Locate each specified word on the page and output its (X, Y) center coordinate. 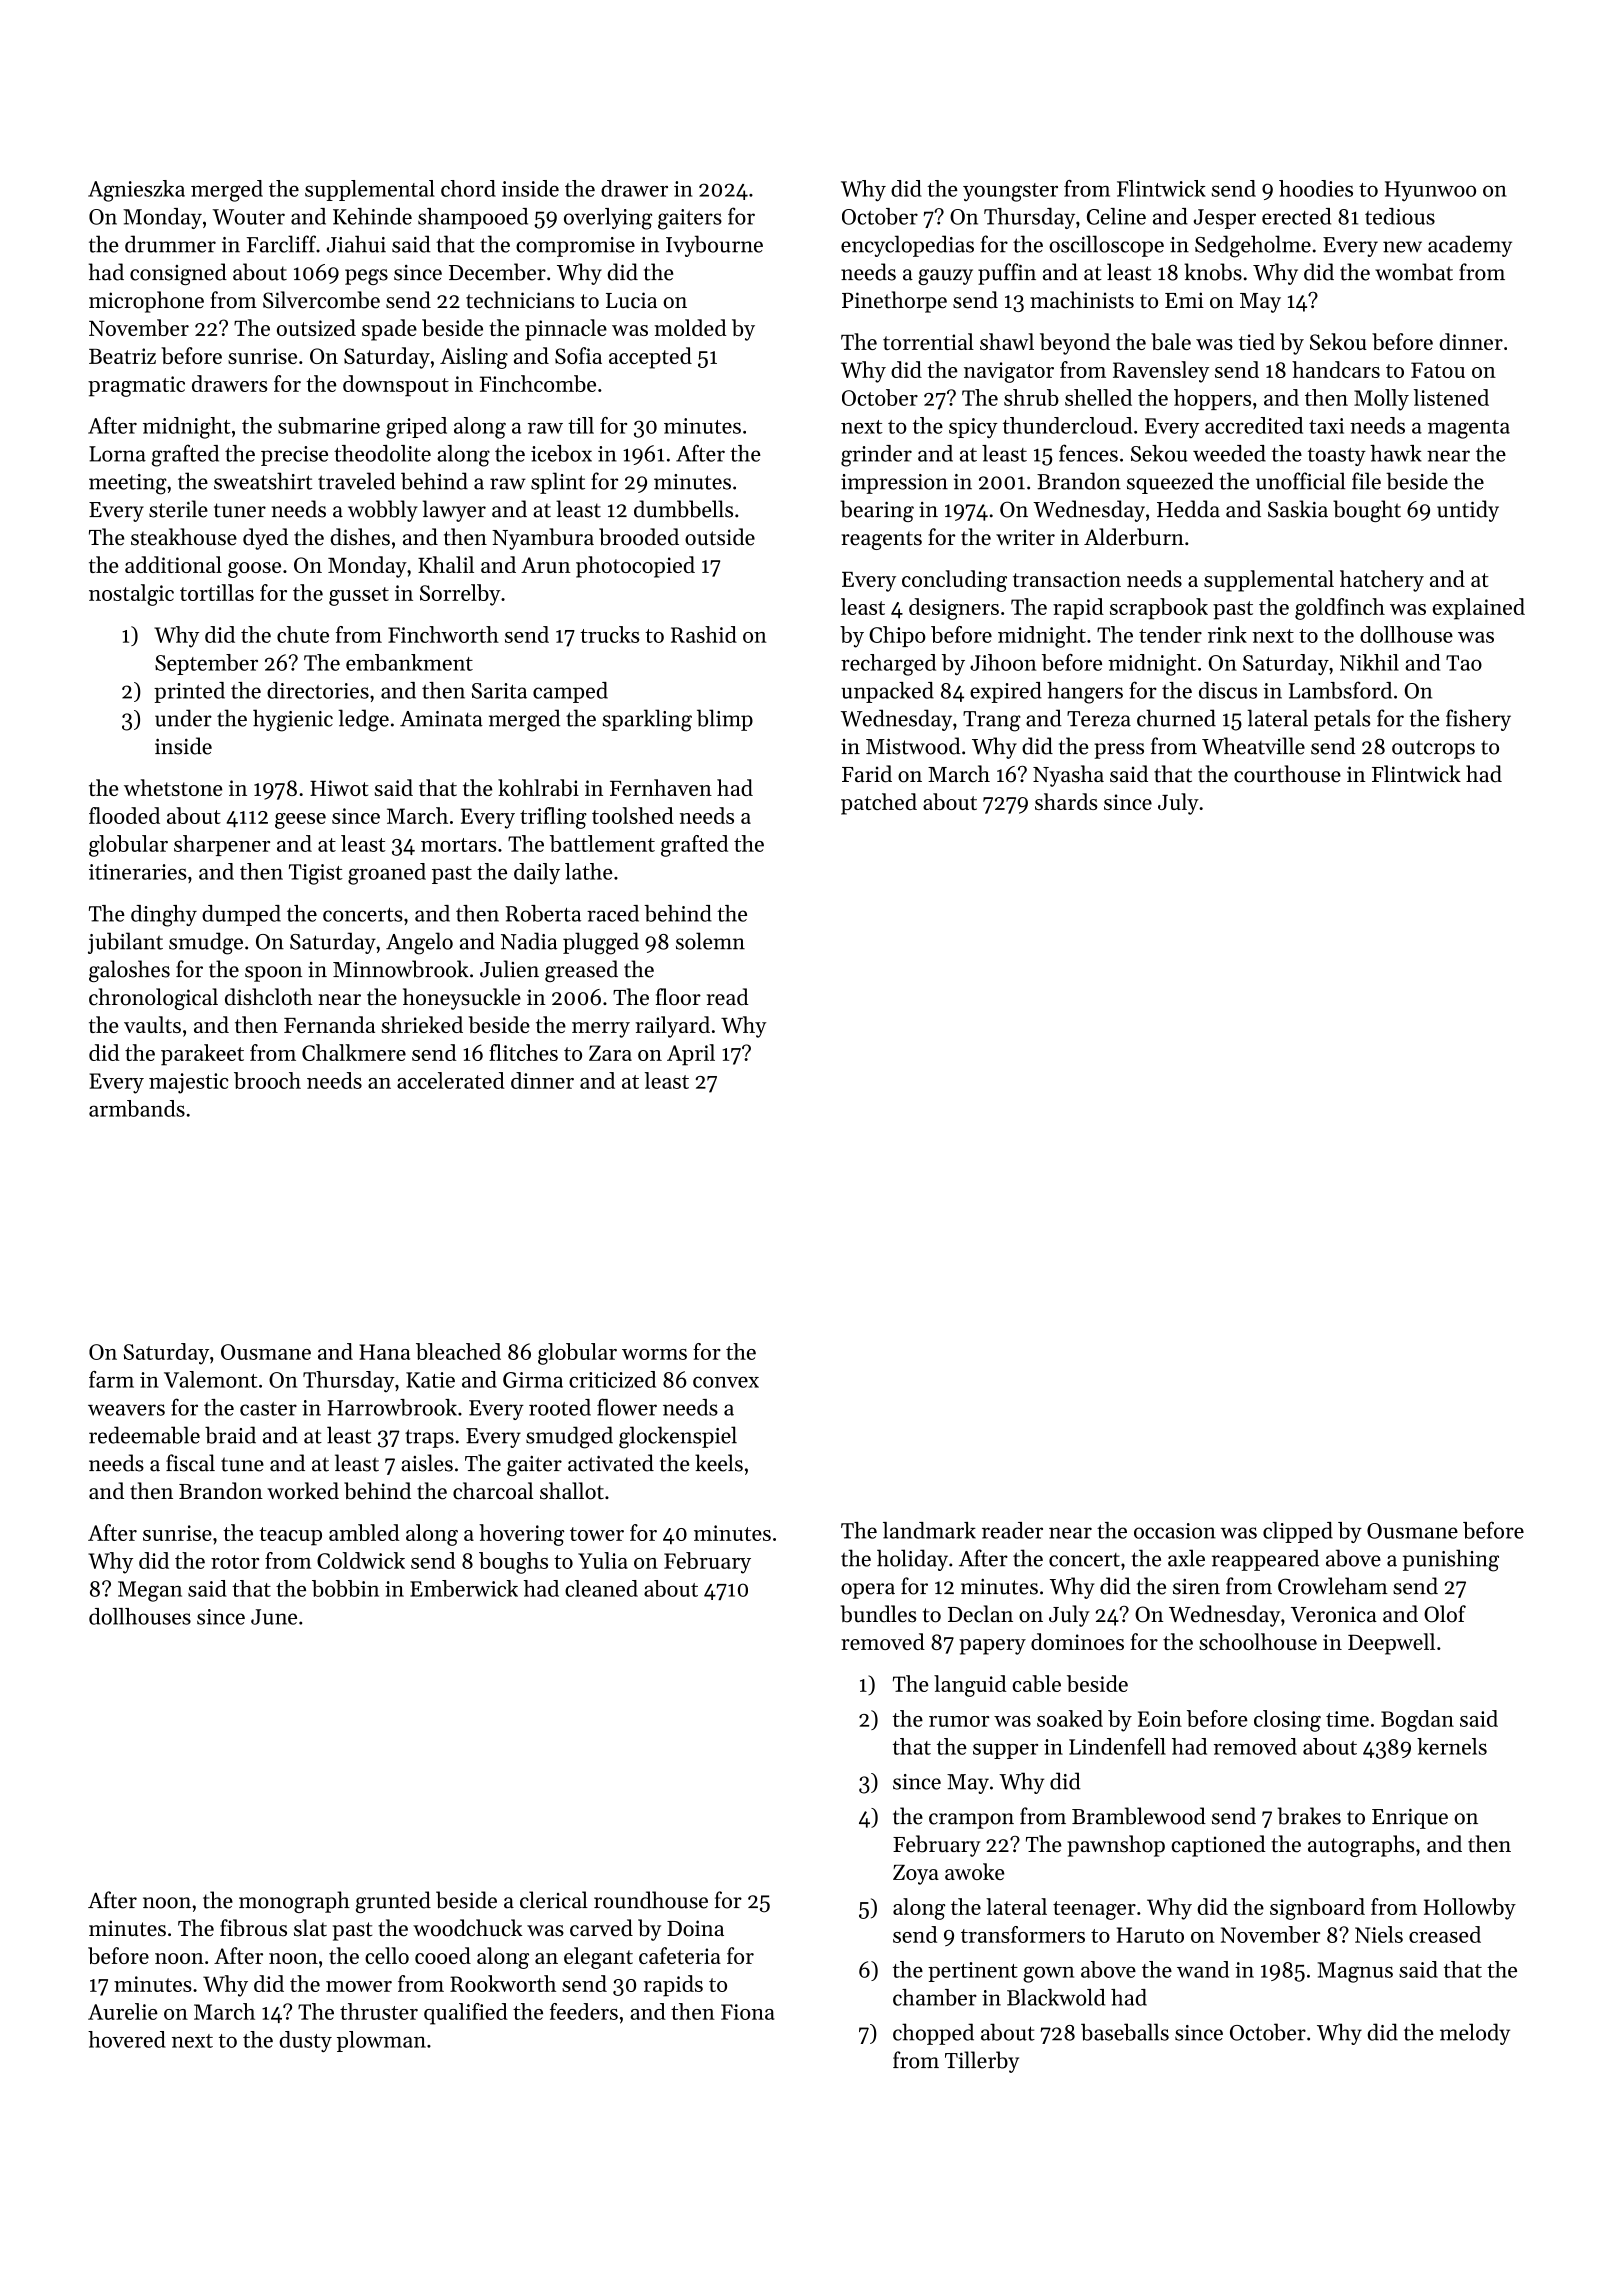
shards (1066, 801)
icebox (561, 453)
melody (1475, 2034)
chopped (933, 2034)
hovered (127, 2039)
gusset (359, 596)
